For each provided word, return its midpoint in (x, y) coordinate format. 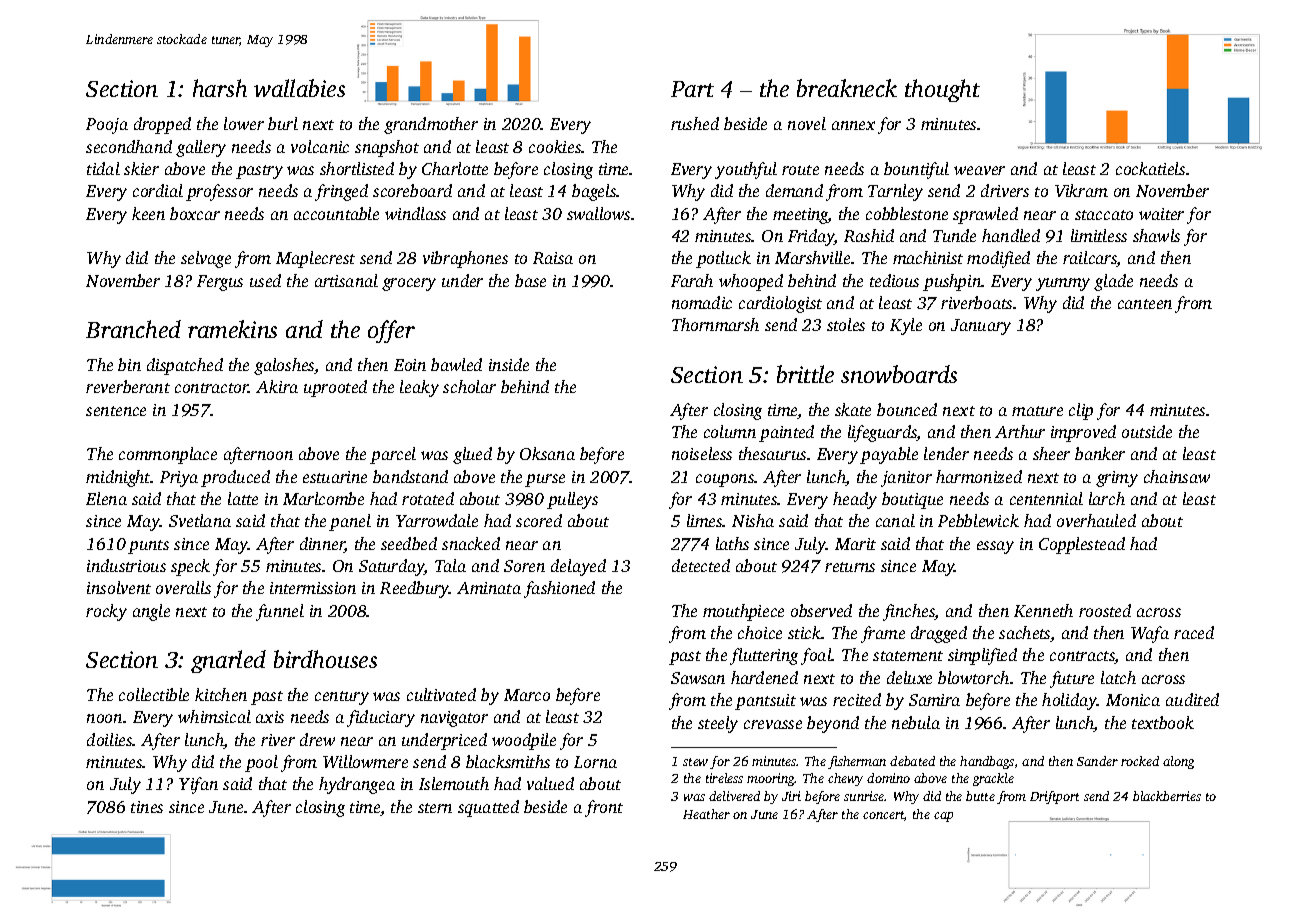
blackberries (1167, 796)
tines (147, 807)
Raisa (553, 258)
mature (1037, 411)
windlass (415, 213)
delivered (734, 796)
